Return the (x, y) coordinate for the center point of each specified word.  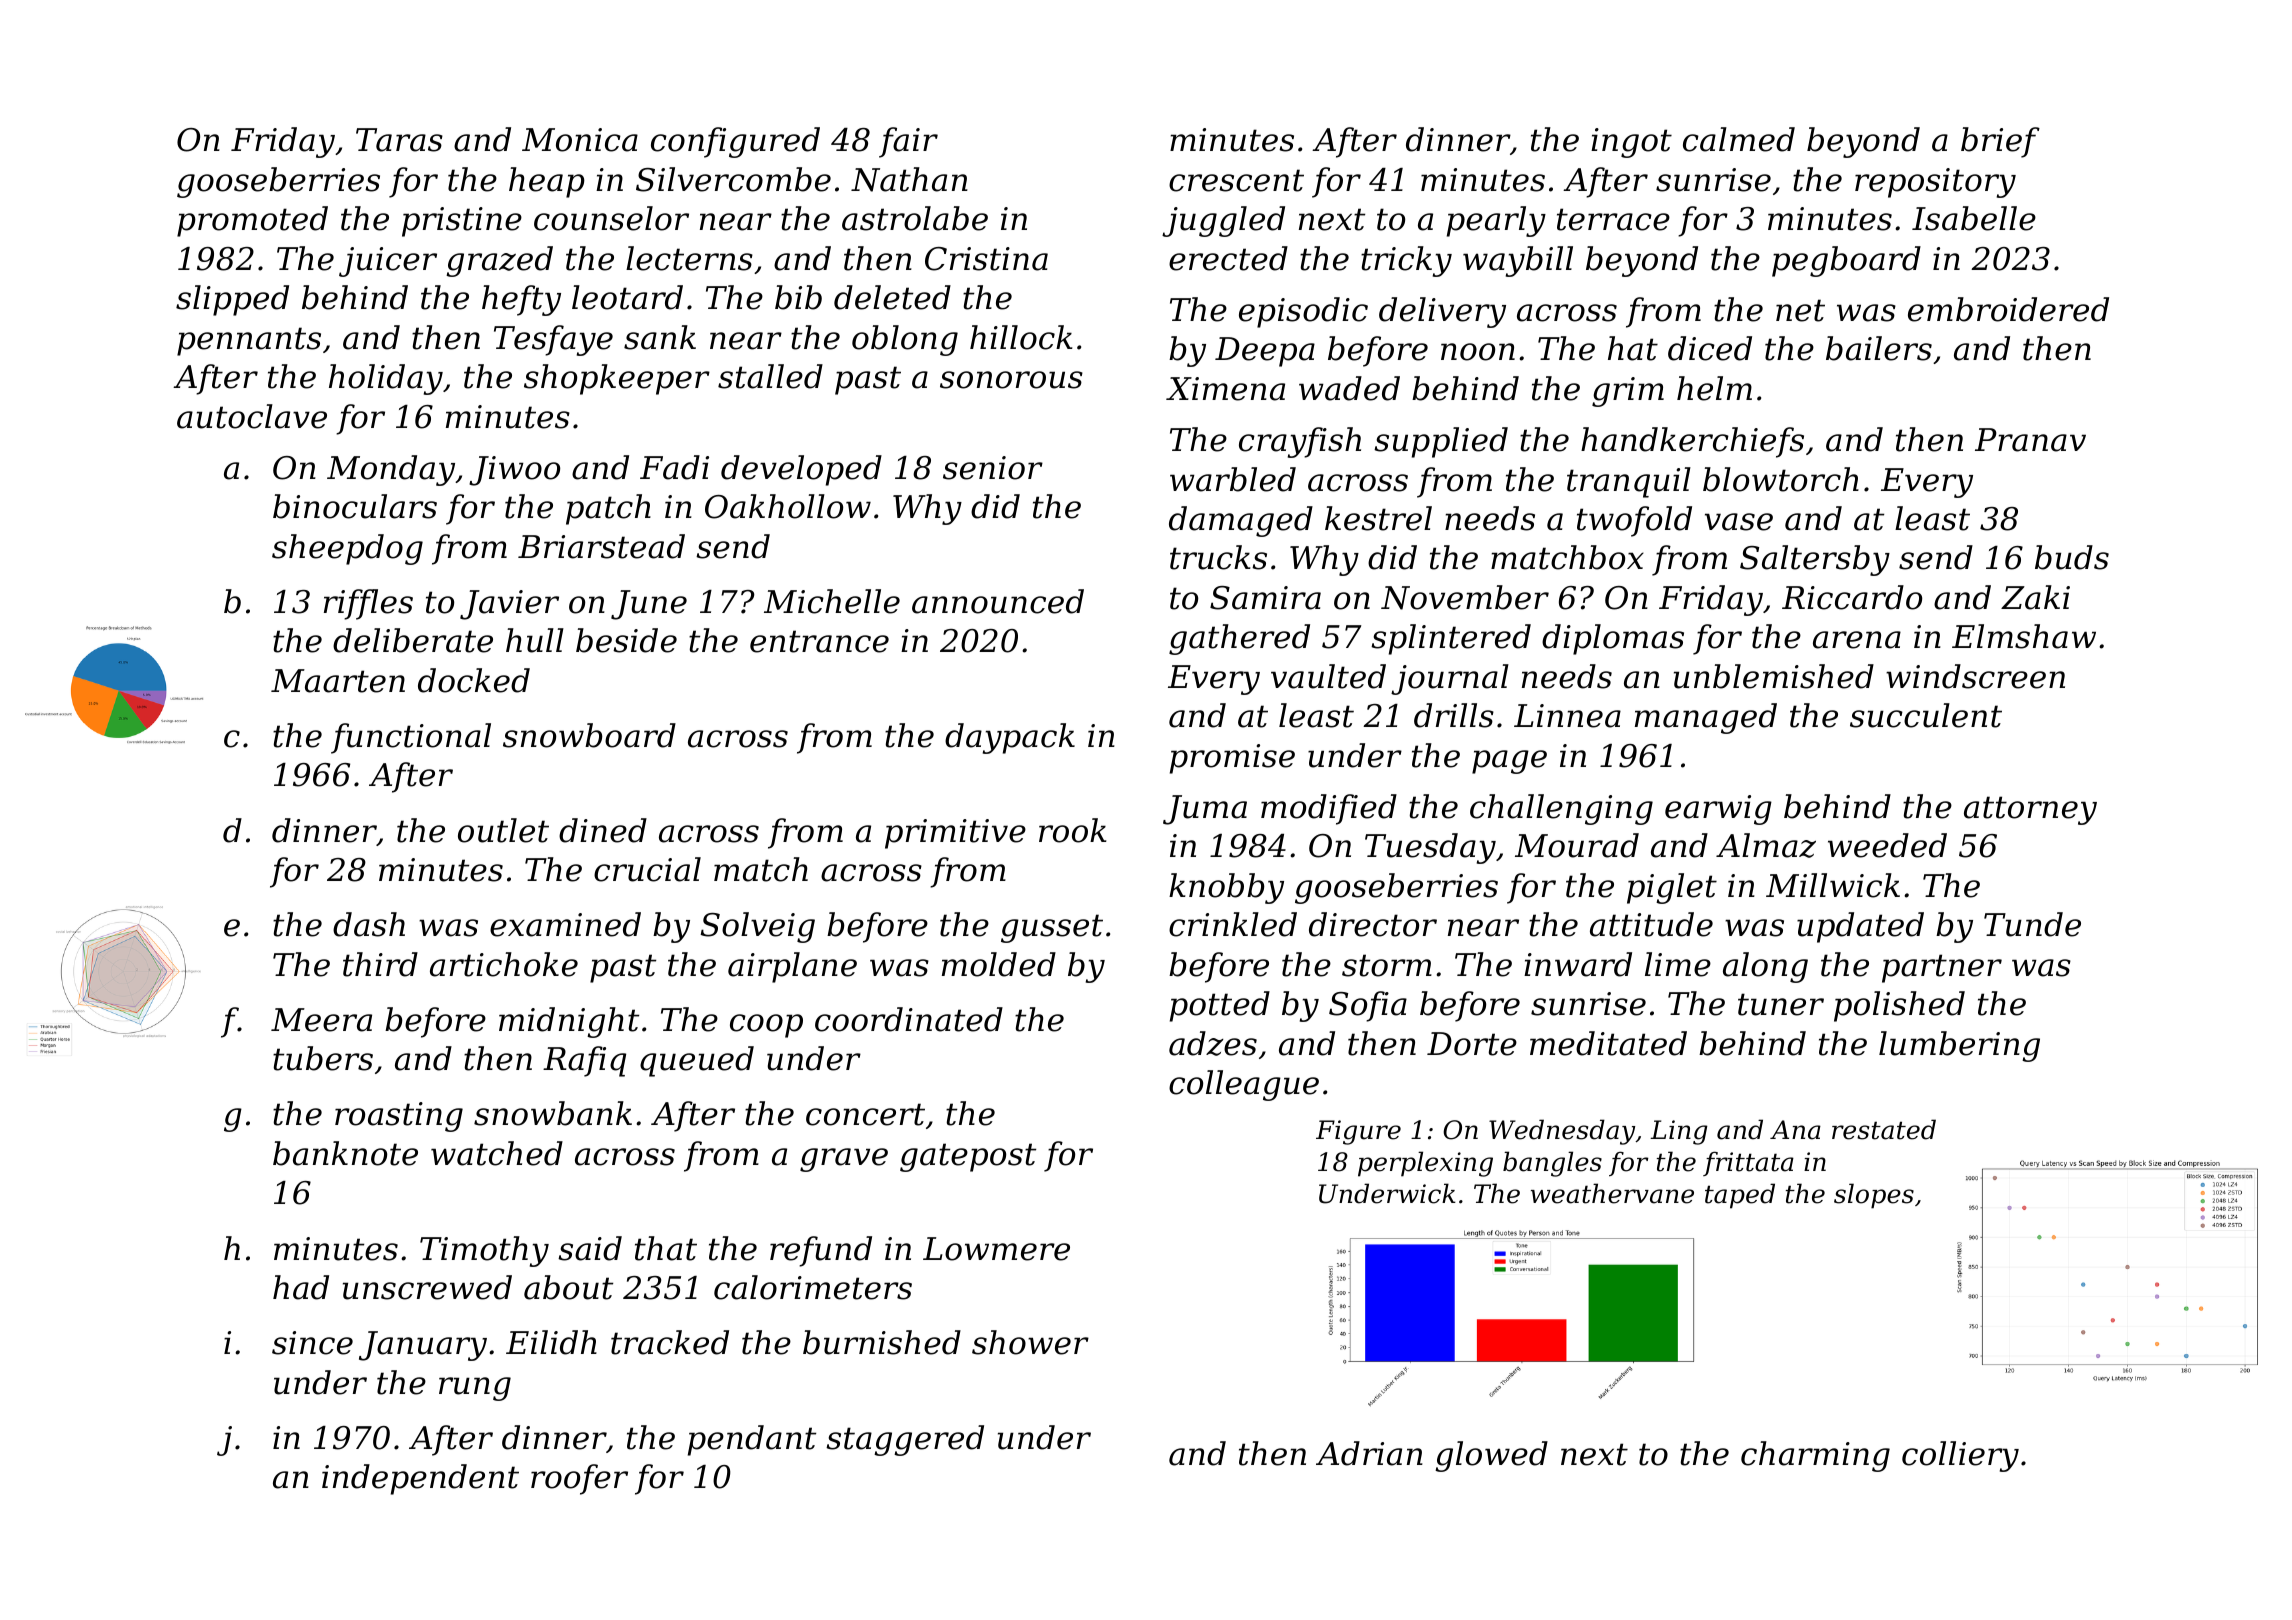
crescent (1236, 180)
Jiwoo (514, 471)
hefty (521, 300)
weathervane (1612, 1193)
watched (497, 1153)
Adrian (1369, 1453)
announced (998, 601)
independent (420, 1479)
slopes (1874, 1196)
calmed (1739, 139)
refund (821, 1251)
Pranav (2030, 440)
